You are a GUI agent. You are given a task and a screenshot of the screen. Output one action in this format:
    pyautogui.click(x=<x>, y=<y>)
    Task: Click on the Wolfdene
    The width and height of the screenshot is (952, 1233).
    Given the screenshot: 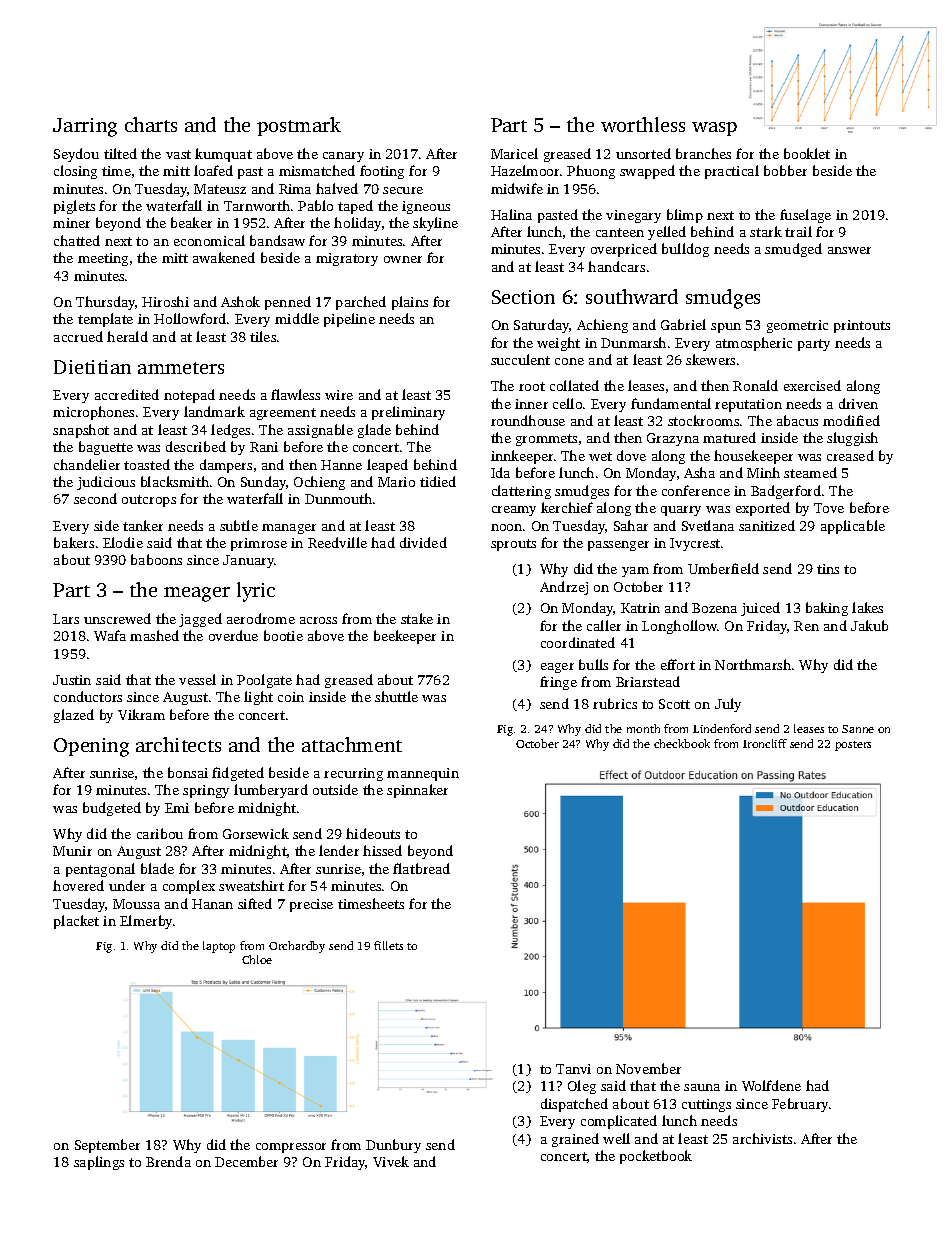 What is the action you would take?
    pyautogui.click(x=771, y=1085)
